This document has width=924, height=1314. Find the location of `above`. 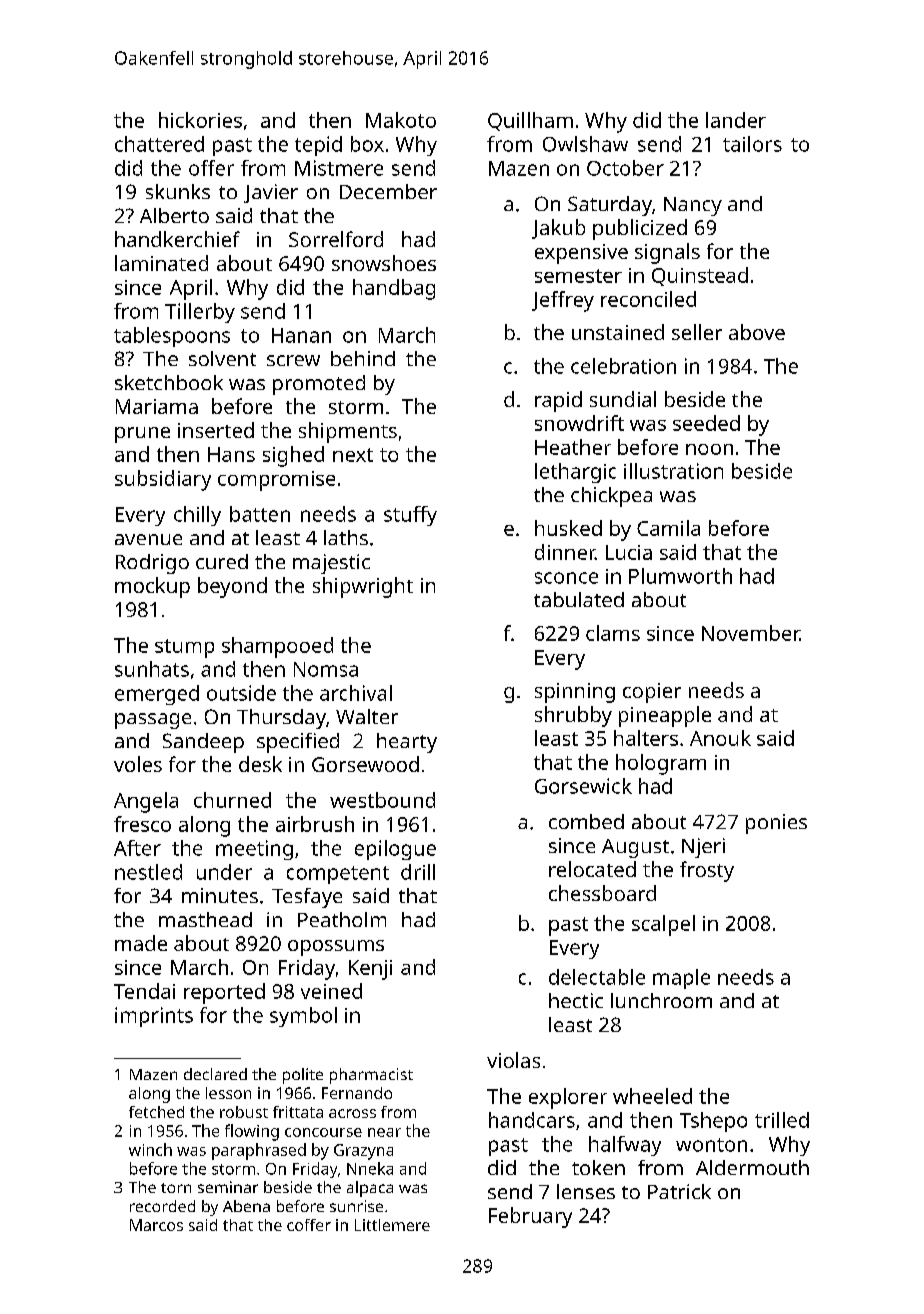

above is located at coordinates (757, 332).
